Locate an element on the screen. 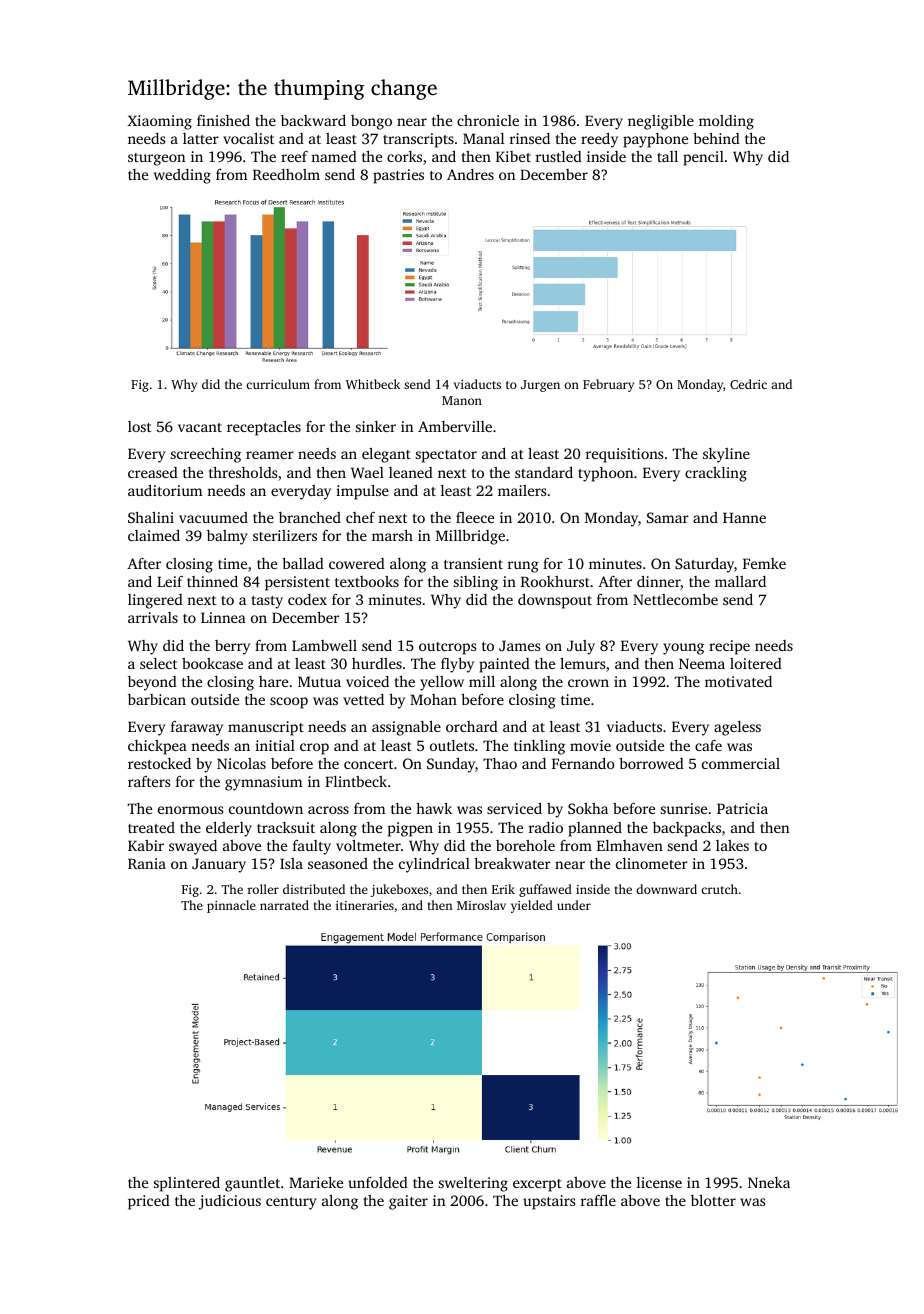 The width and height of the screenshot is (924, 1314). cylindrical is located at coordinates (434, 865).
